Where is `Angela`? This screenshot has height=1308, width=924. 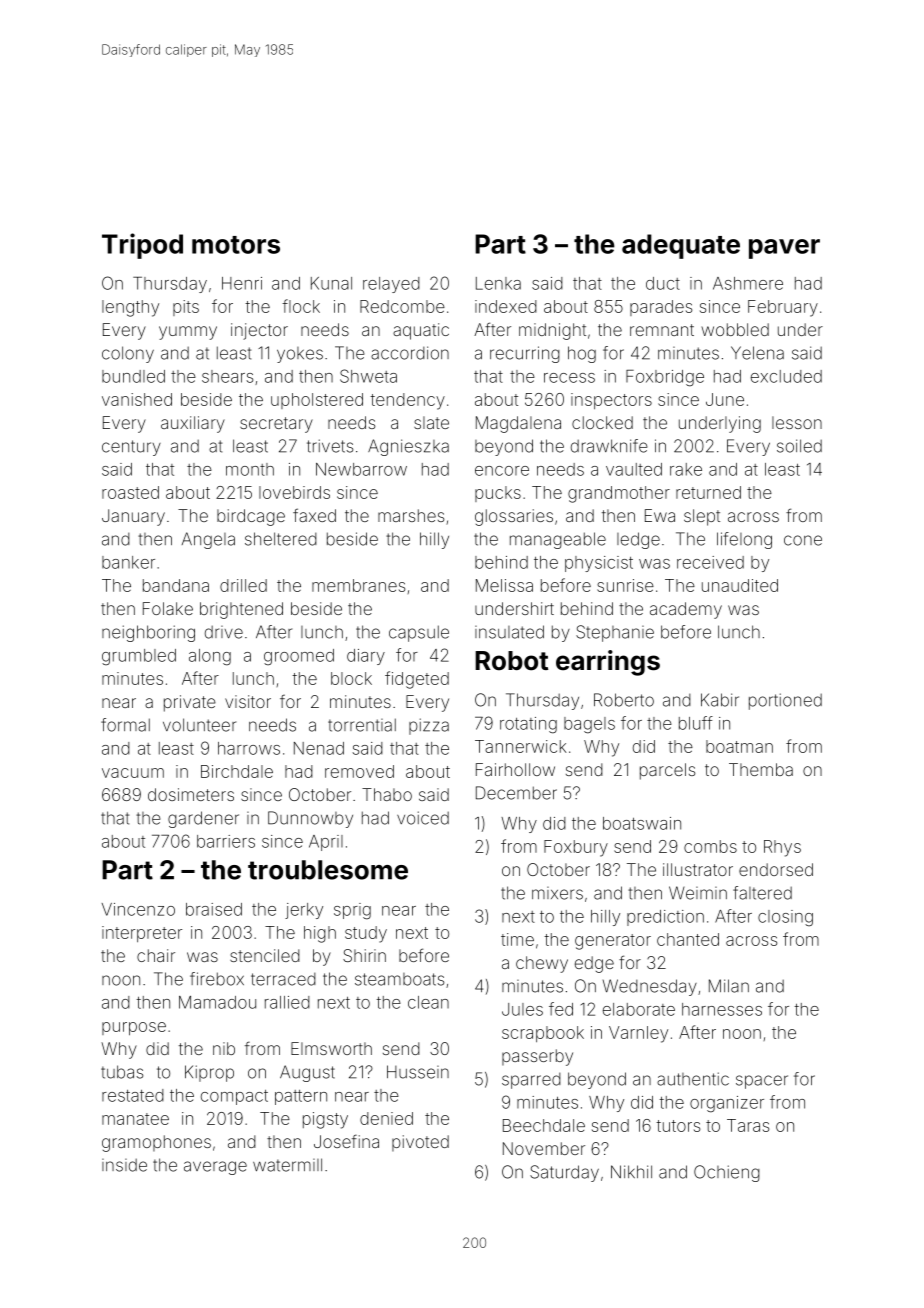 Angela is located at coordinates (208, 540).
